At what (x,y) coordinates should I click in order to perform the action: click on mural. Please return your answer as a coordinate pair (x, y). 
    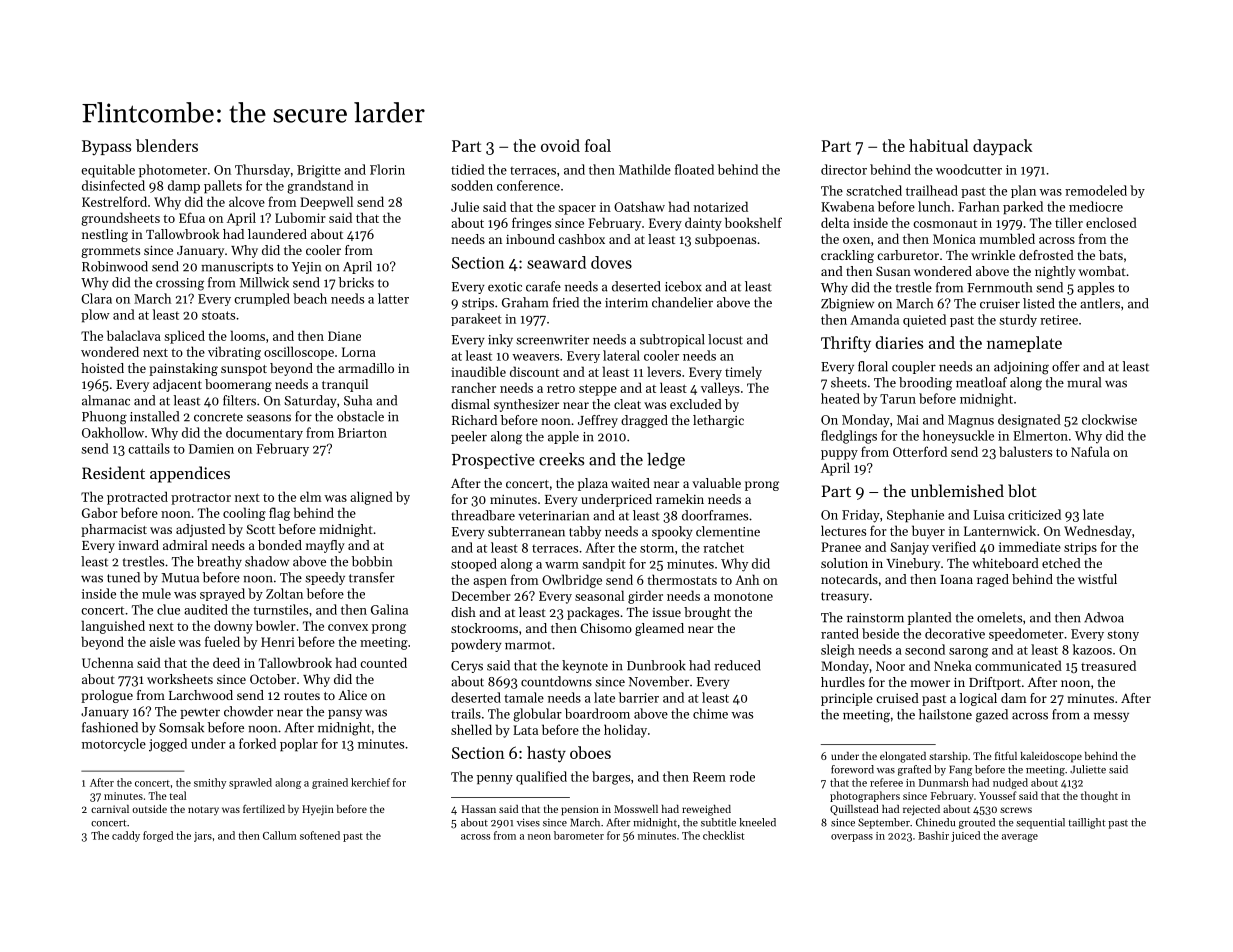
    Looking at the image, I should click on (1084, 382).
